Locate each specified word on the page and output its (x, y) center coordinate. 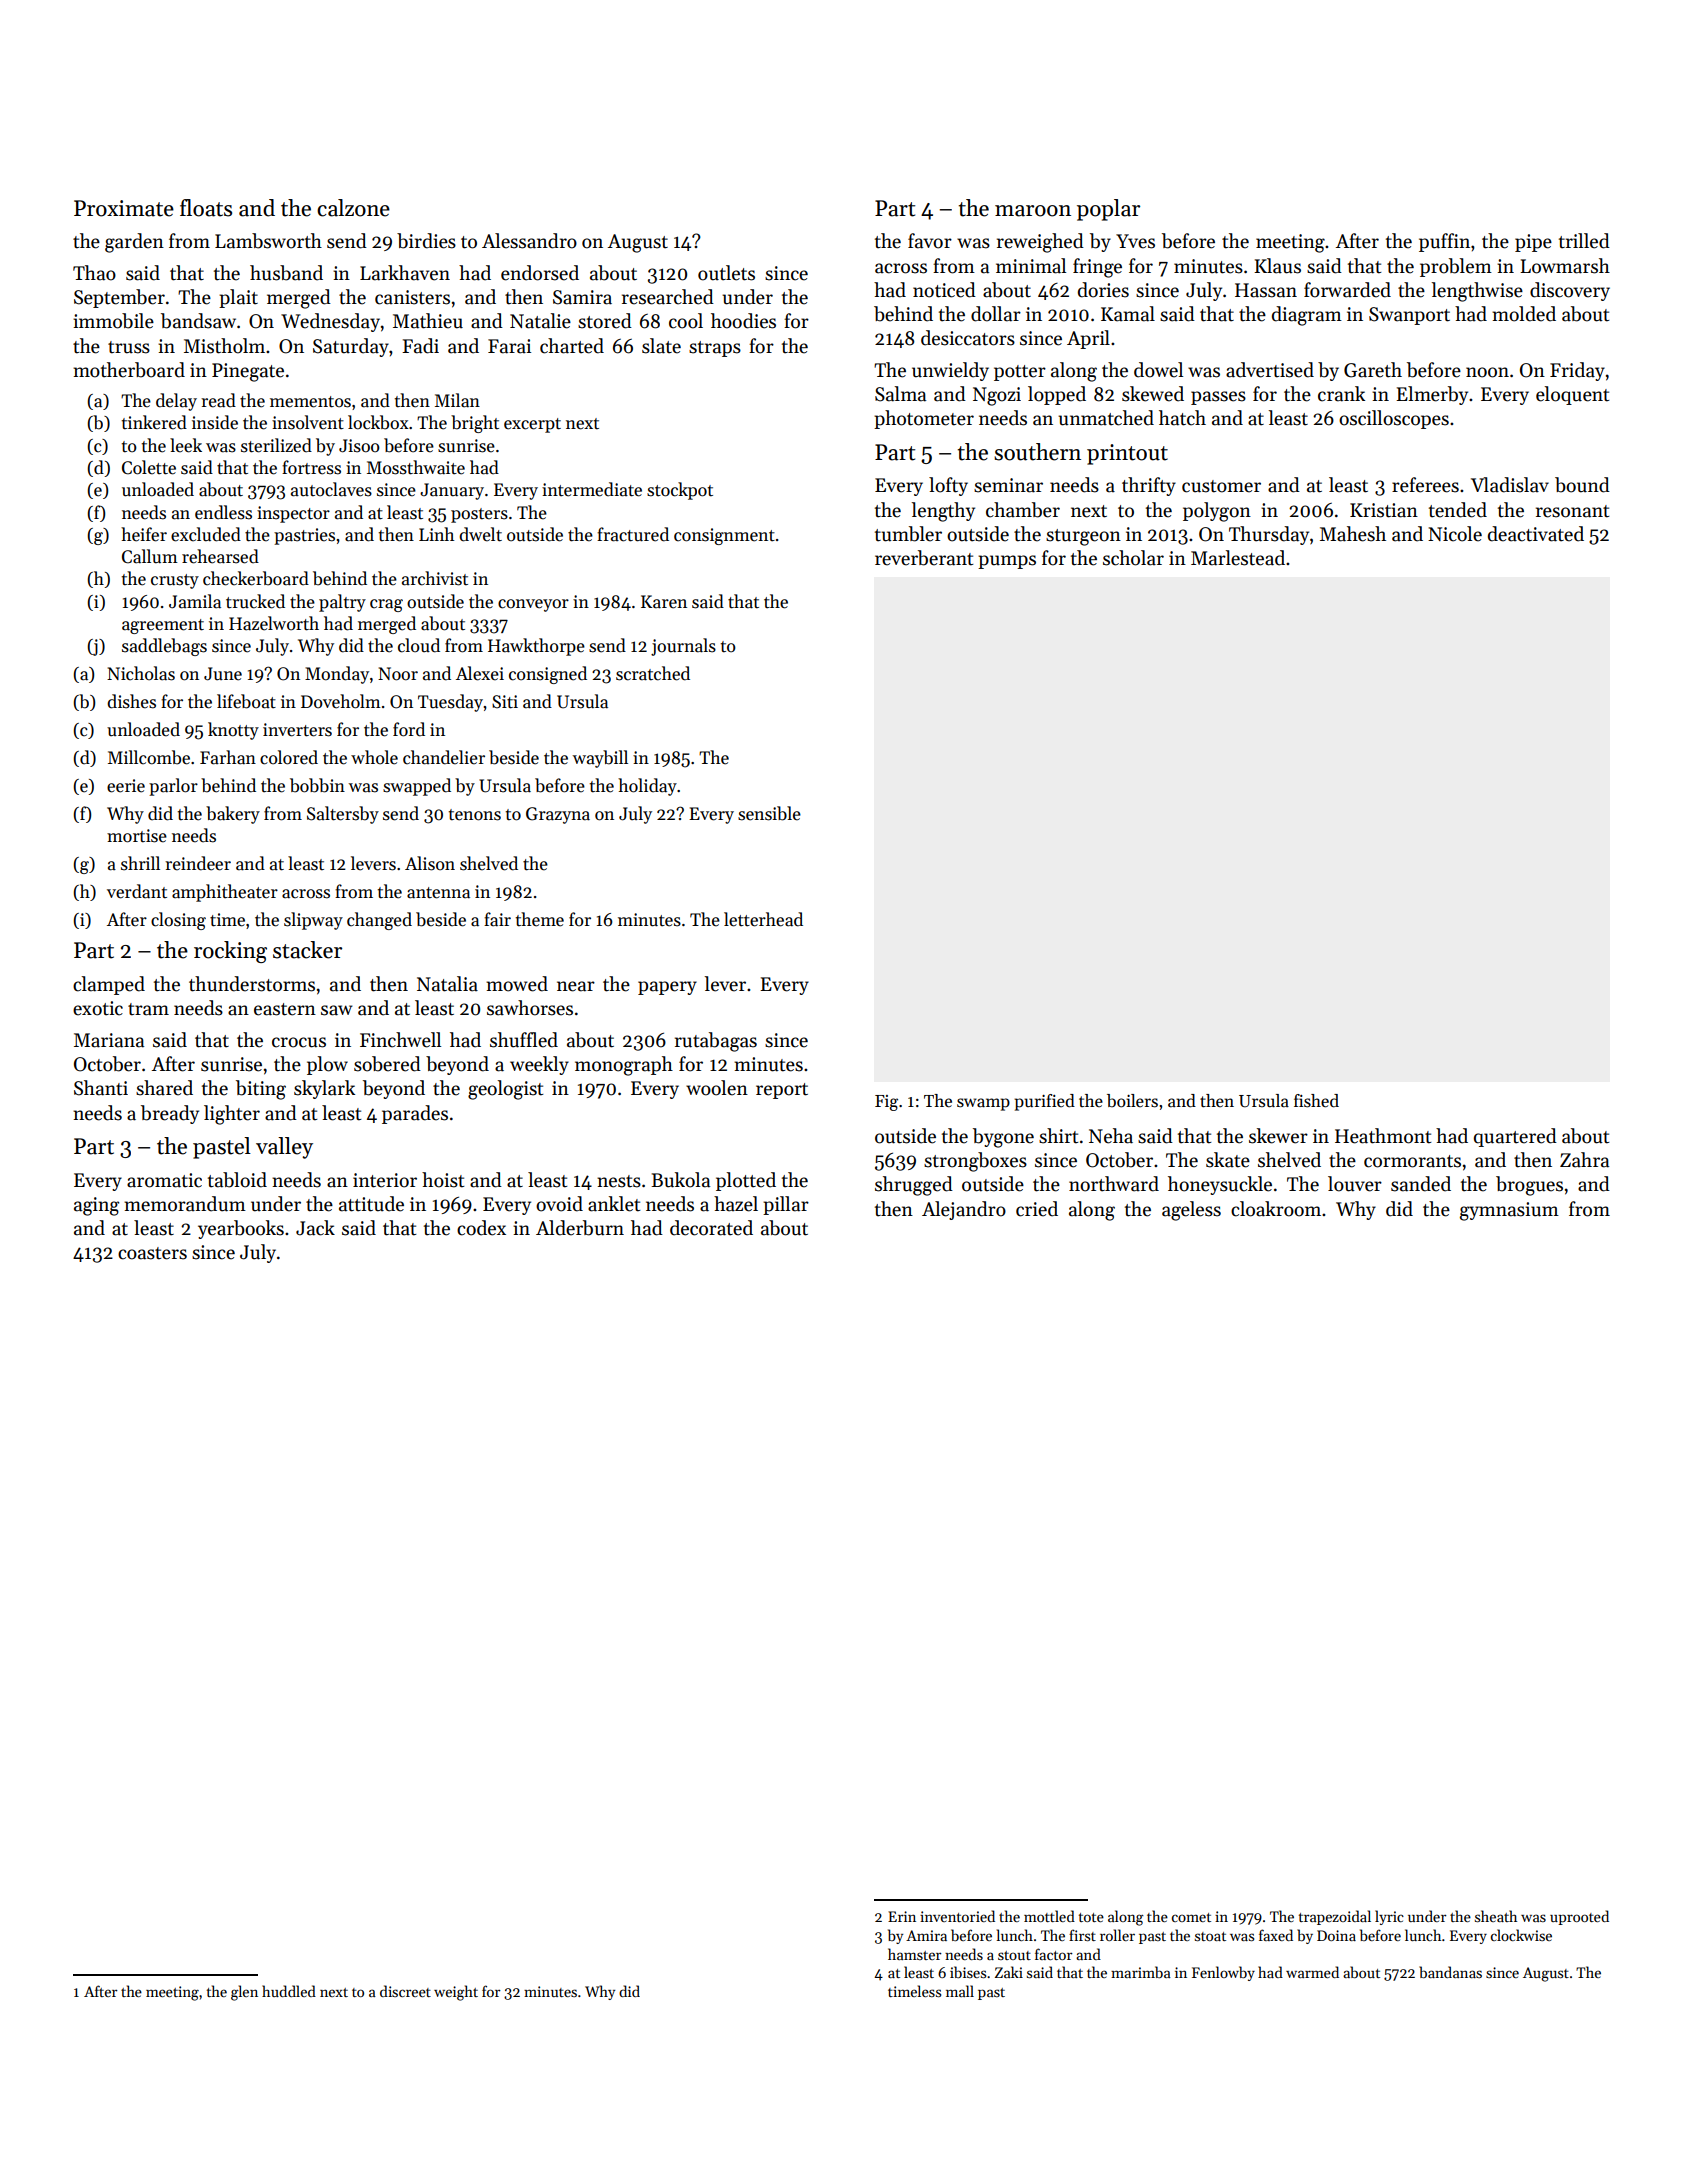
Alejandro (964, 1210)
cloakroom (1276, 1209)
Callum (150, 556)
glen (244, 1993)
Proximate (124, 208)
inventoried (957, 1916)
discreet (405, 1991)
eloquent (1572, 395)
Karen (664, 602)
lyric (1389, 1917)
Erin (902, 1916)
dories (1103, 290)
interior (385, 1180)
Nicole (1455, 534)
